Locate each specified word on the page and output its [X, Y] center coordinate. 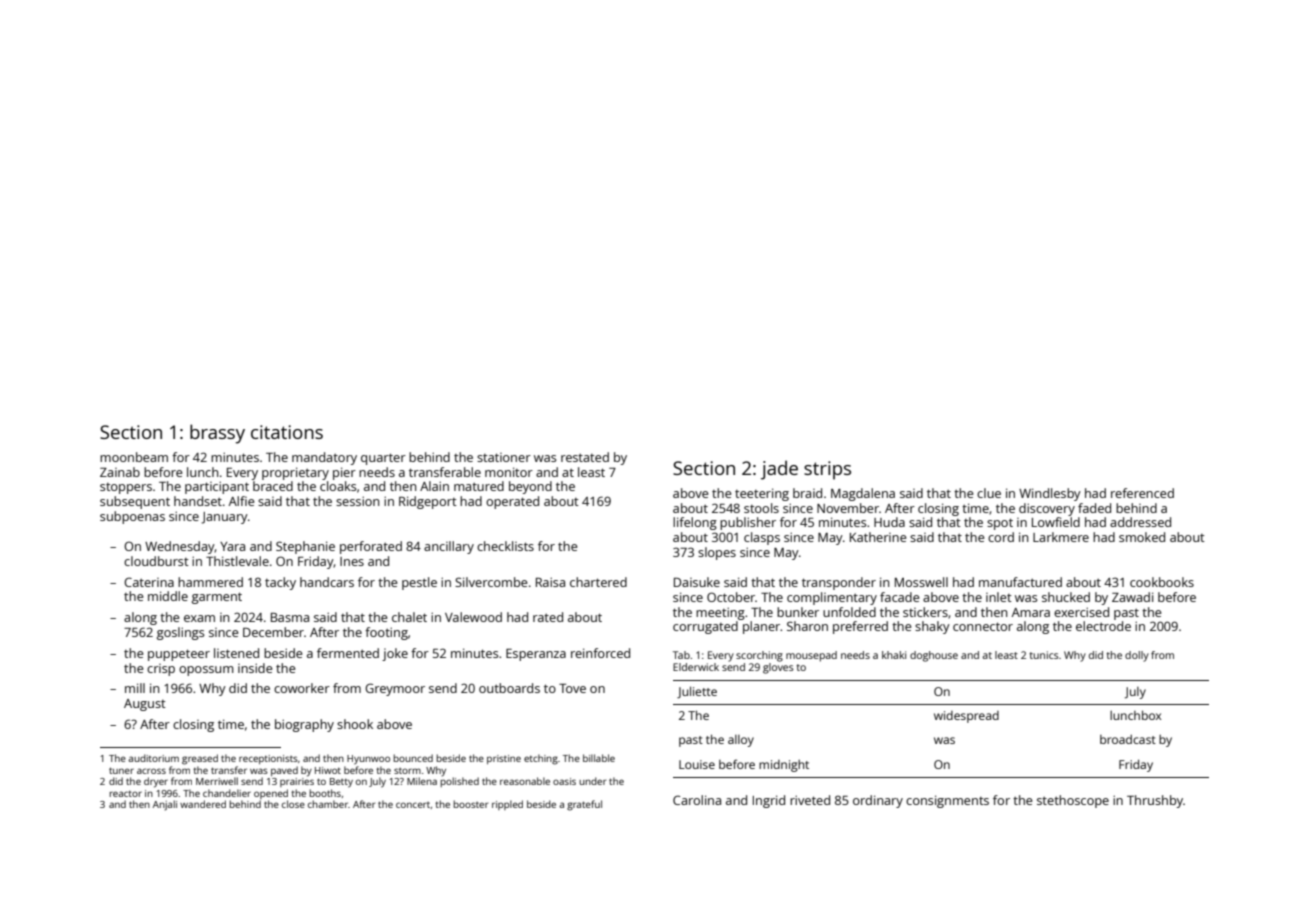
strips [827, 470]
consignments [947, 801]
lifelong [695, 523]
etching [541, 759]
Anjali [165, 805]
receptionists [268, 759]
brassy [217, 434]
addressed [1140, 522]
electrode [1103, 626]
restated [585, 457]
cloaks [338, 486]
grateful [584, 805]
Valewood [473, 617]
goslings [180, 633]
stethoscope [1073, 801]
